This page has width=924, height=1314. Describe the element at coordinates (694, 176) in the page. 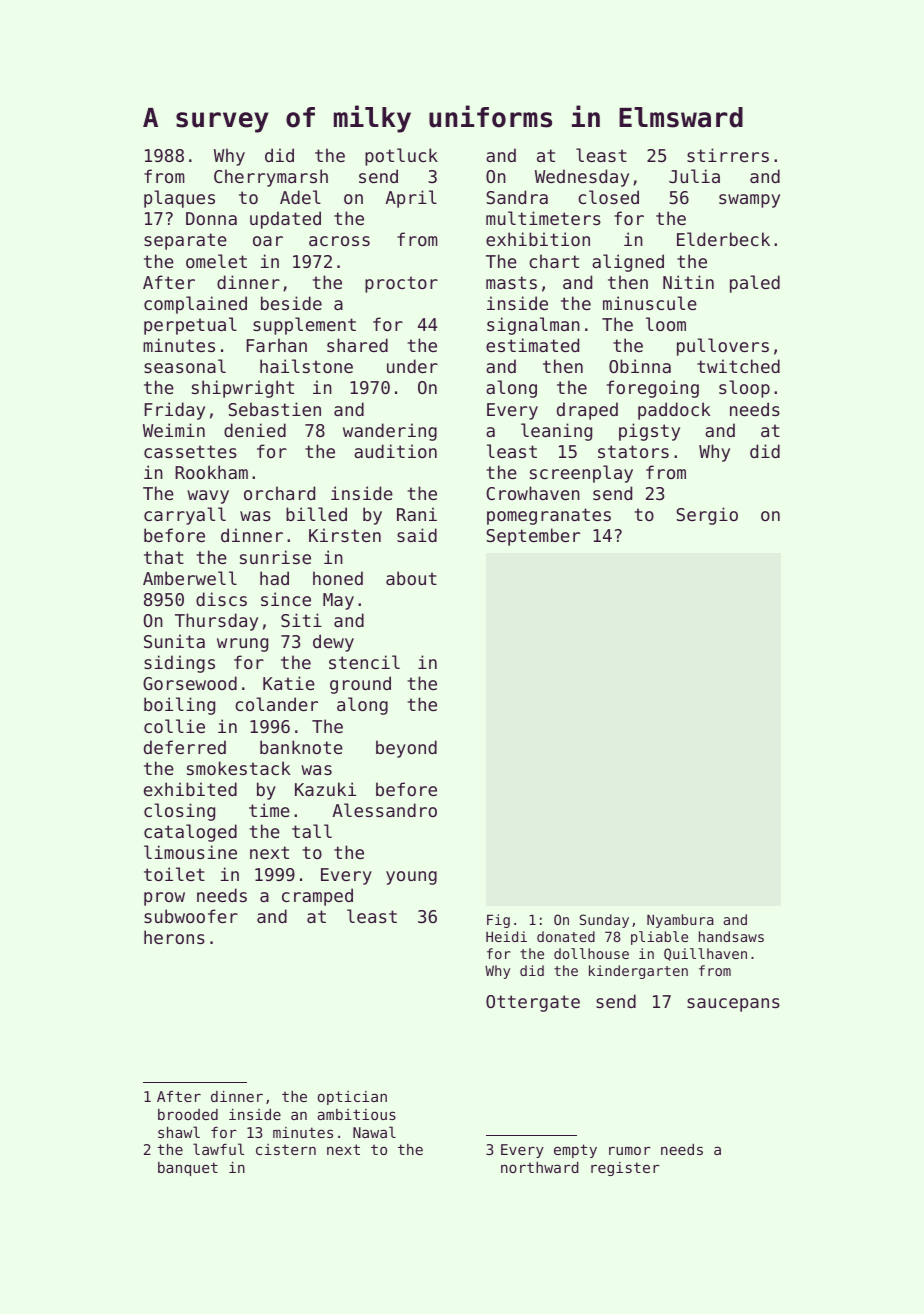

I see `Julia` at that location.
